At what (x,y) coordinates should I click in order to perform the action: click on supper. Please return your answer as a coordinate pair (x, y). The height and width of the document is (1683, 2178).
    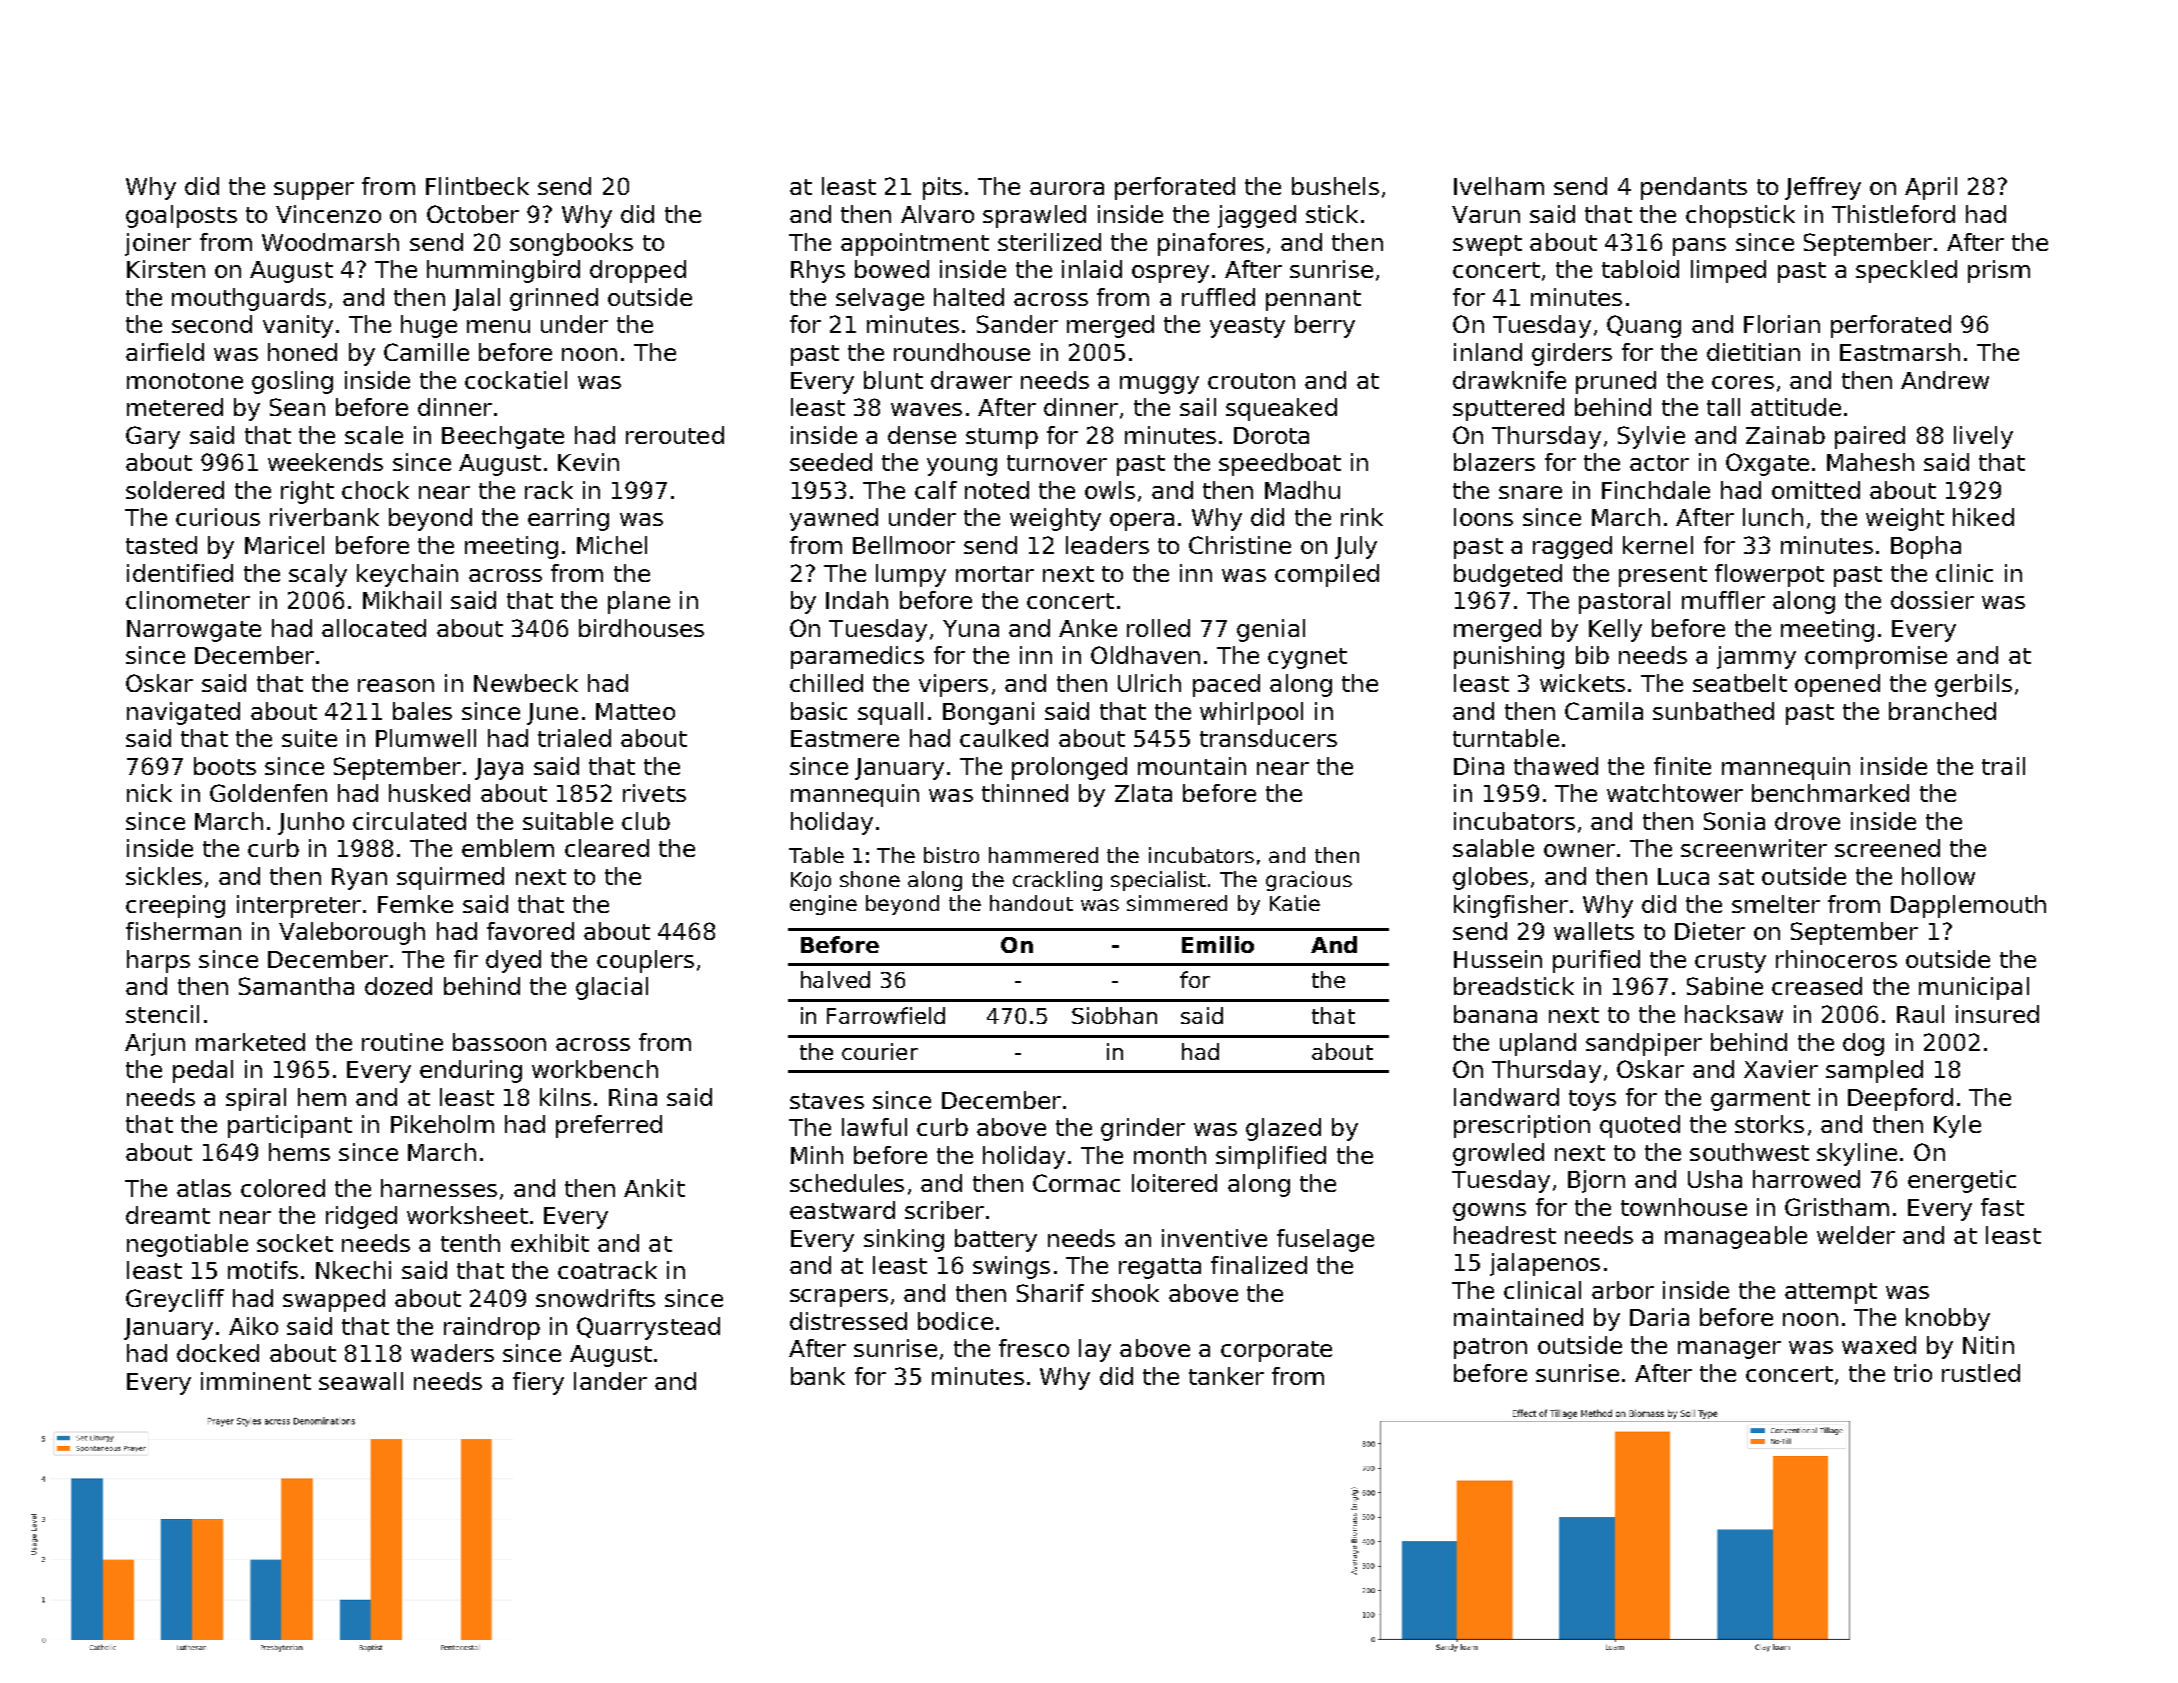
    Looking at the image, I should click on (314, 191).
